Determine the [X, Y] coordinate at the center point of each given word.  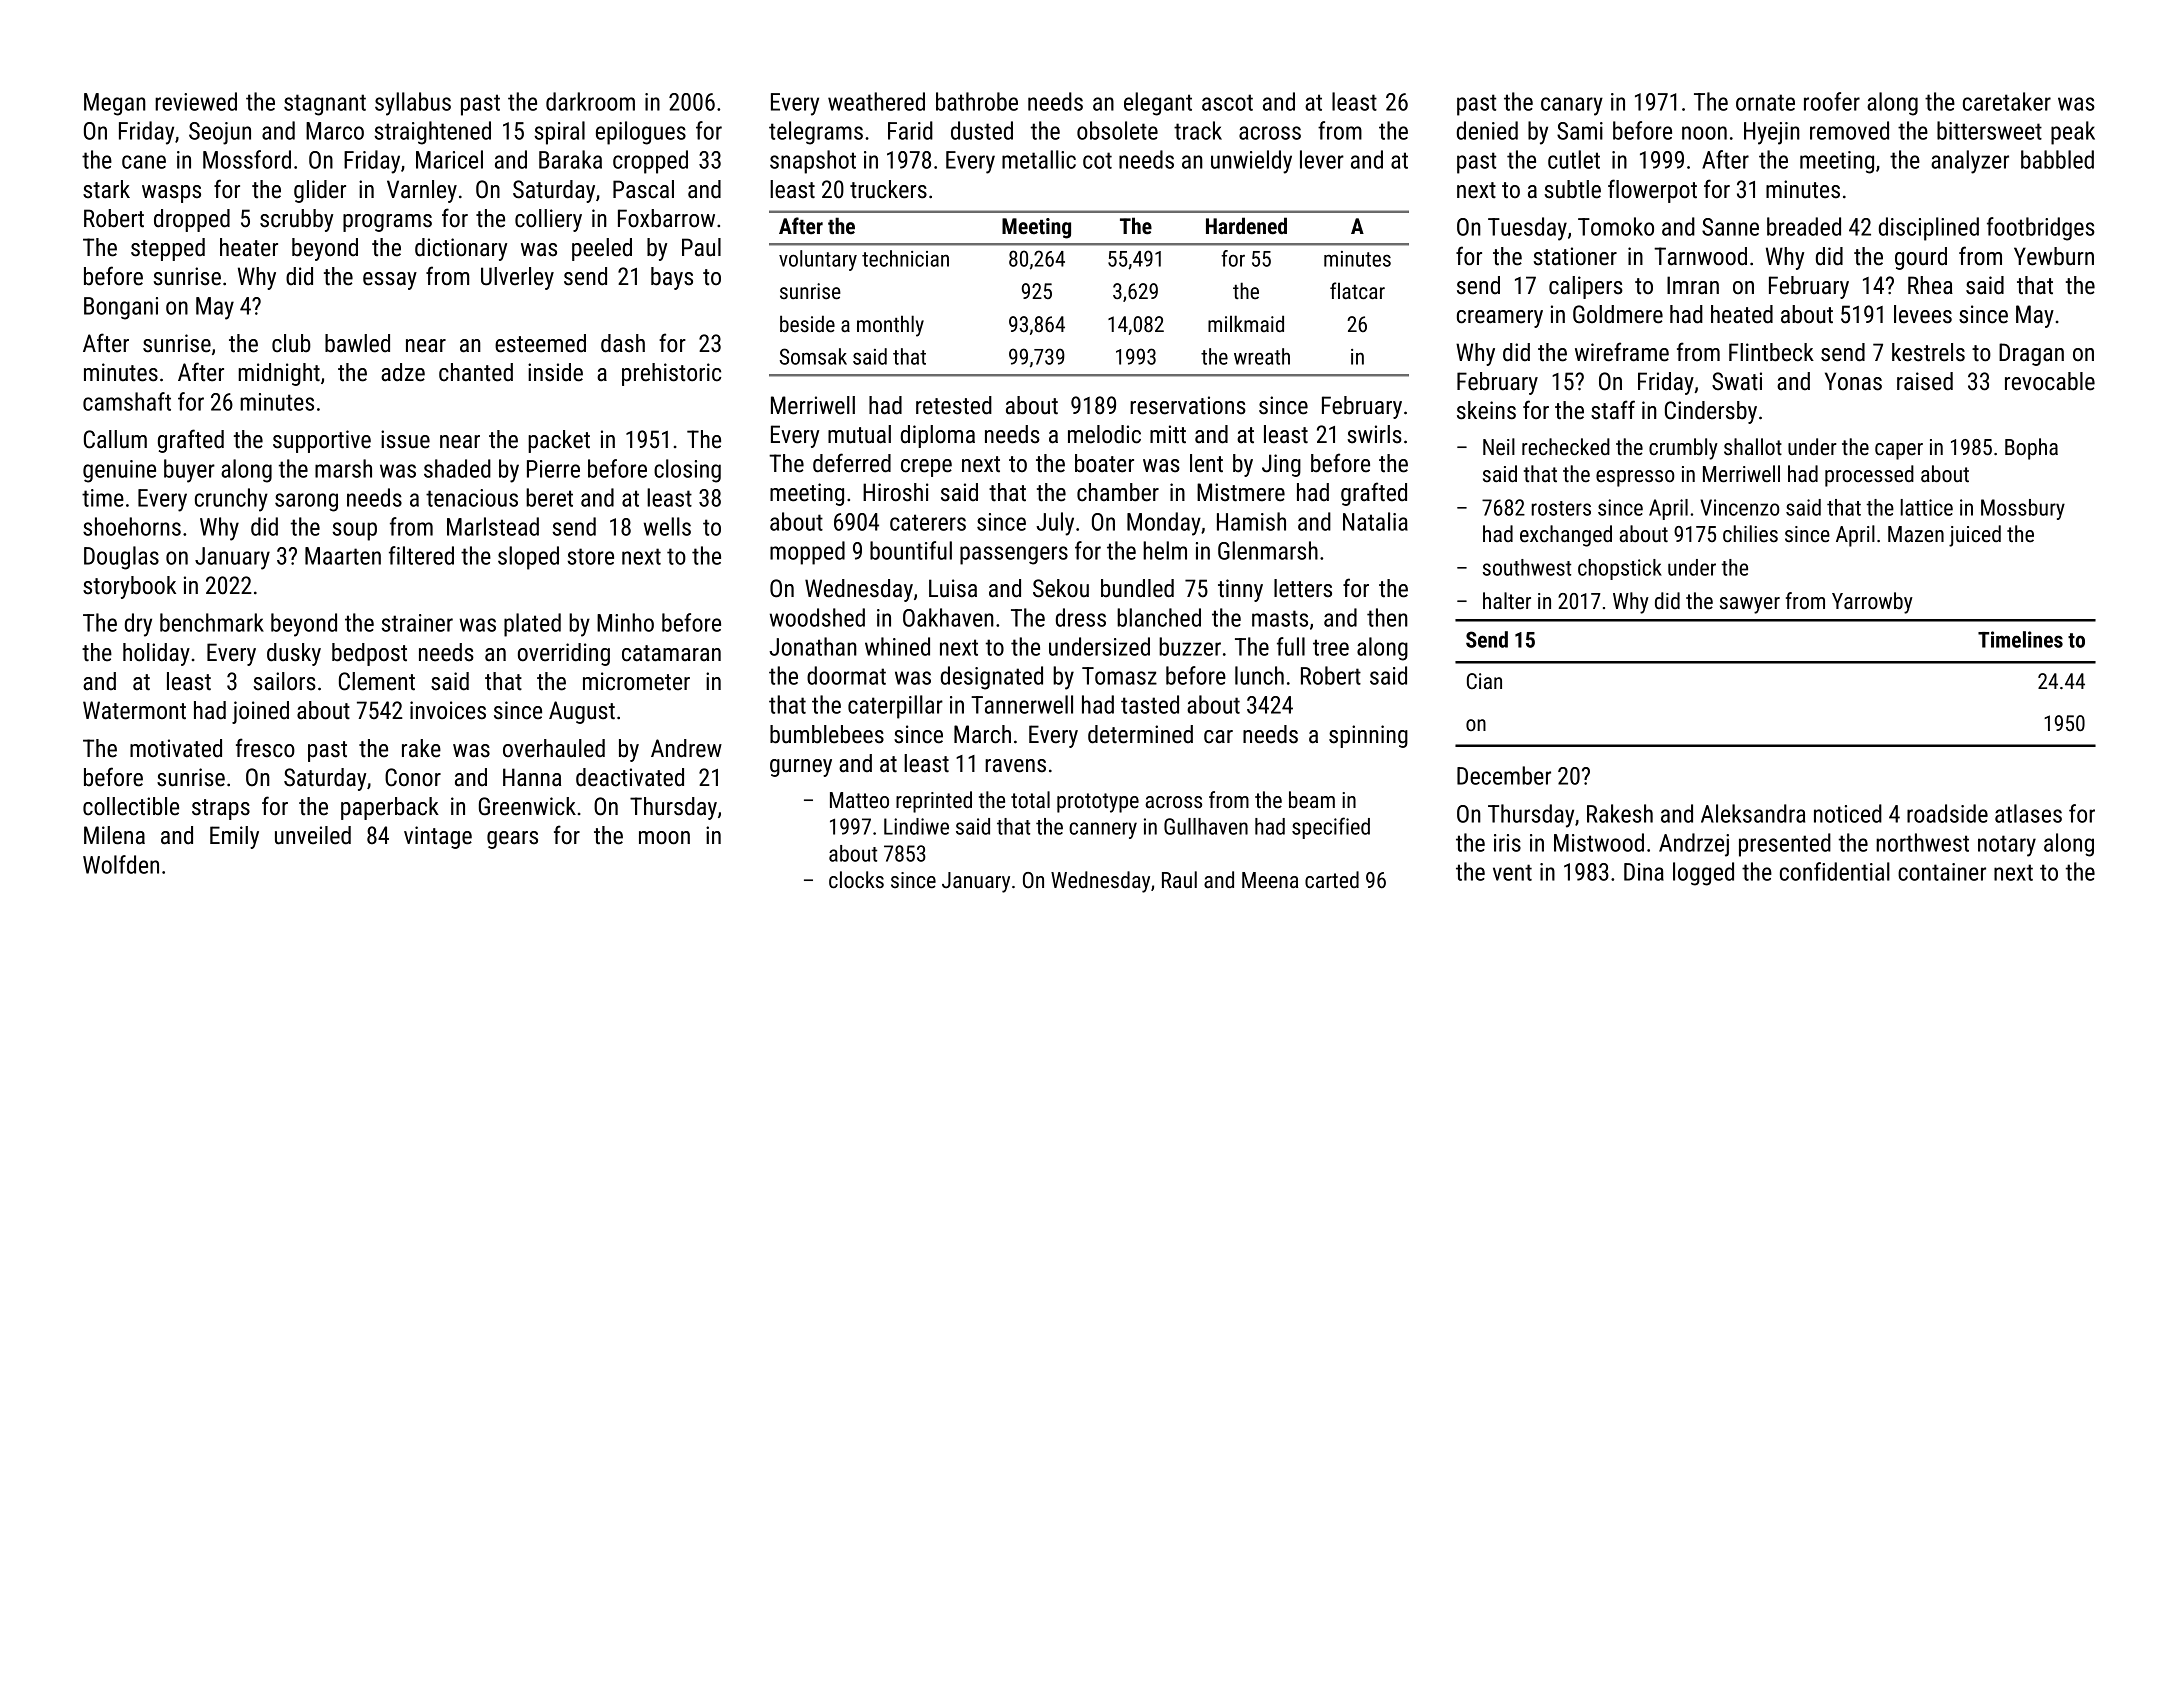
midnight [279, 374]
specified [1331, 828]
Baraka [570, 159]
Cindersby [1711, 412]
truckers [888, 189]
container [1942, 872]
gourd [1921, 258]
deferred [852, 463]
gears [512, 840]
